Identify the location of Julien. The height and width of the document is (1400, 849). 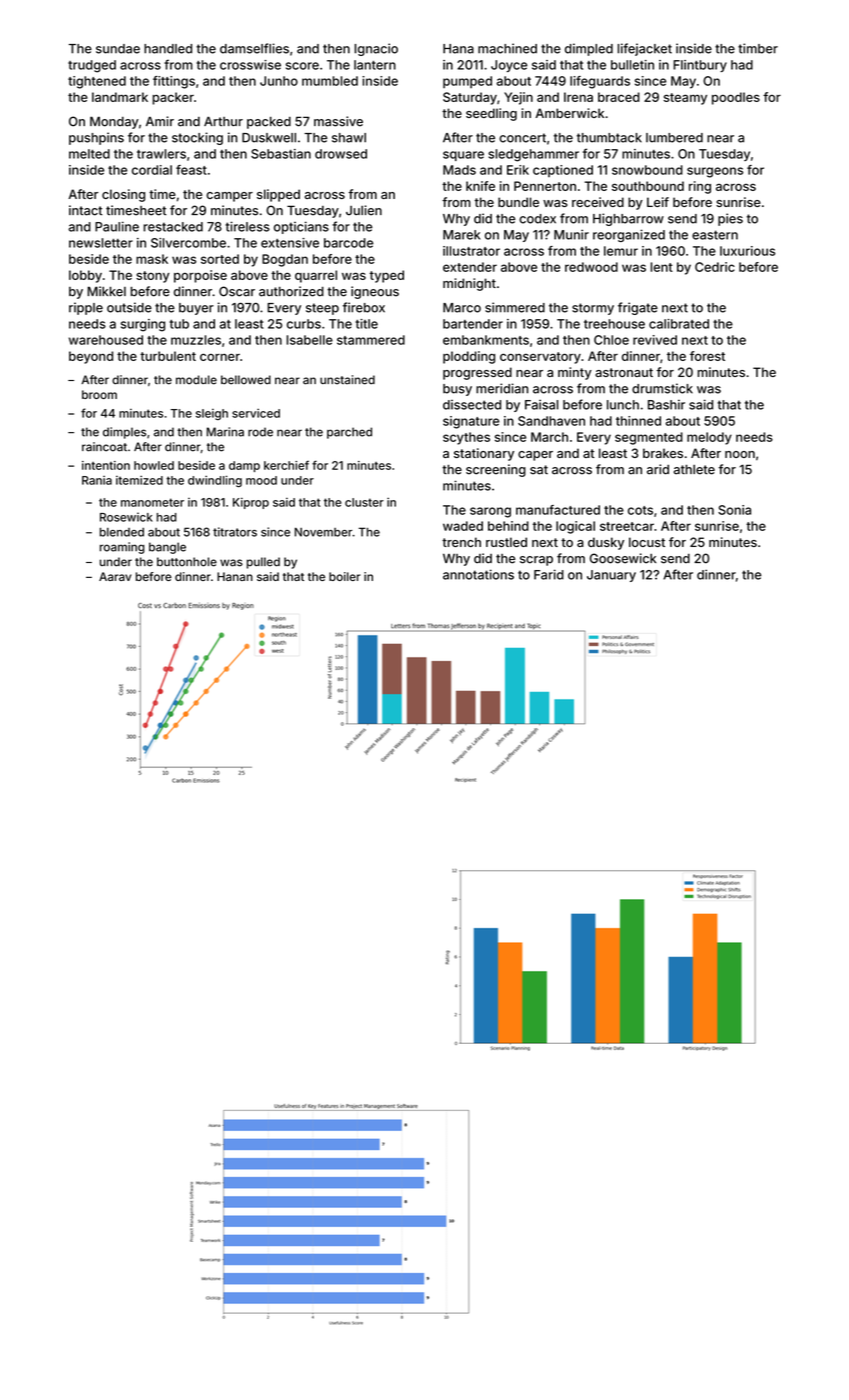
(364, 210).
